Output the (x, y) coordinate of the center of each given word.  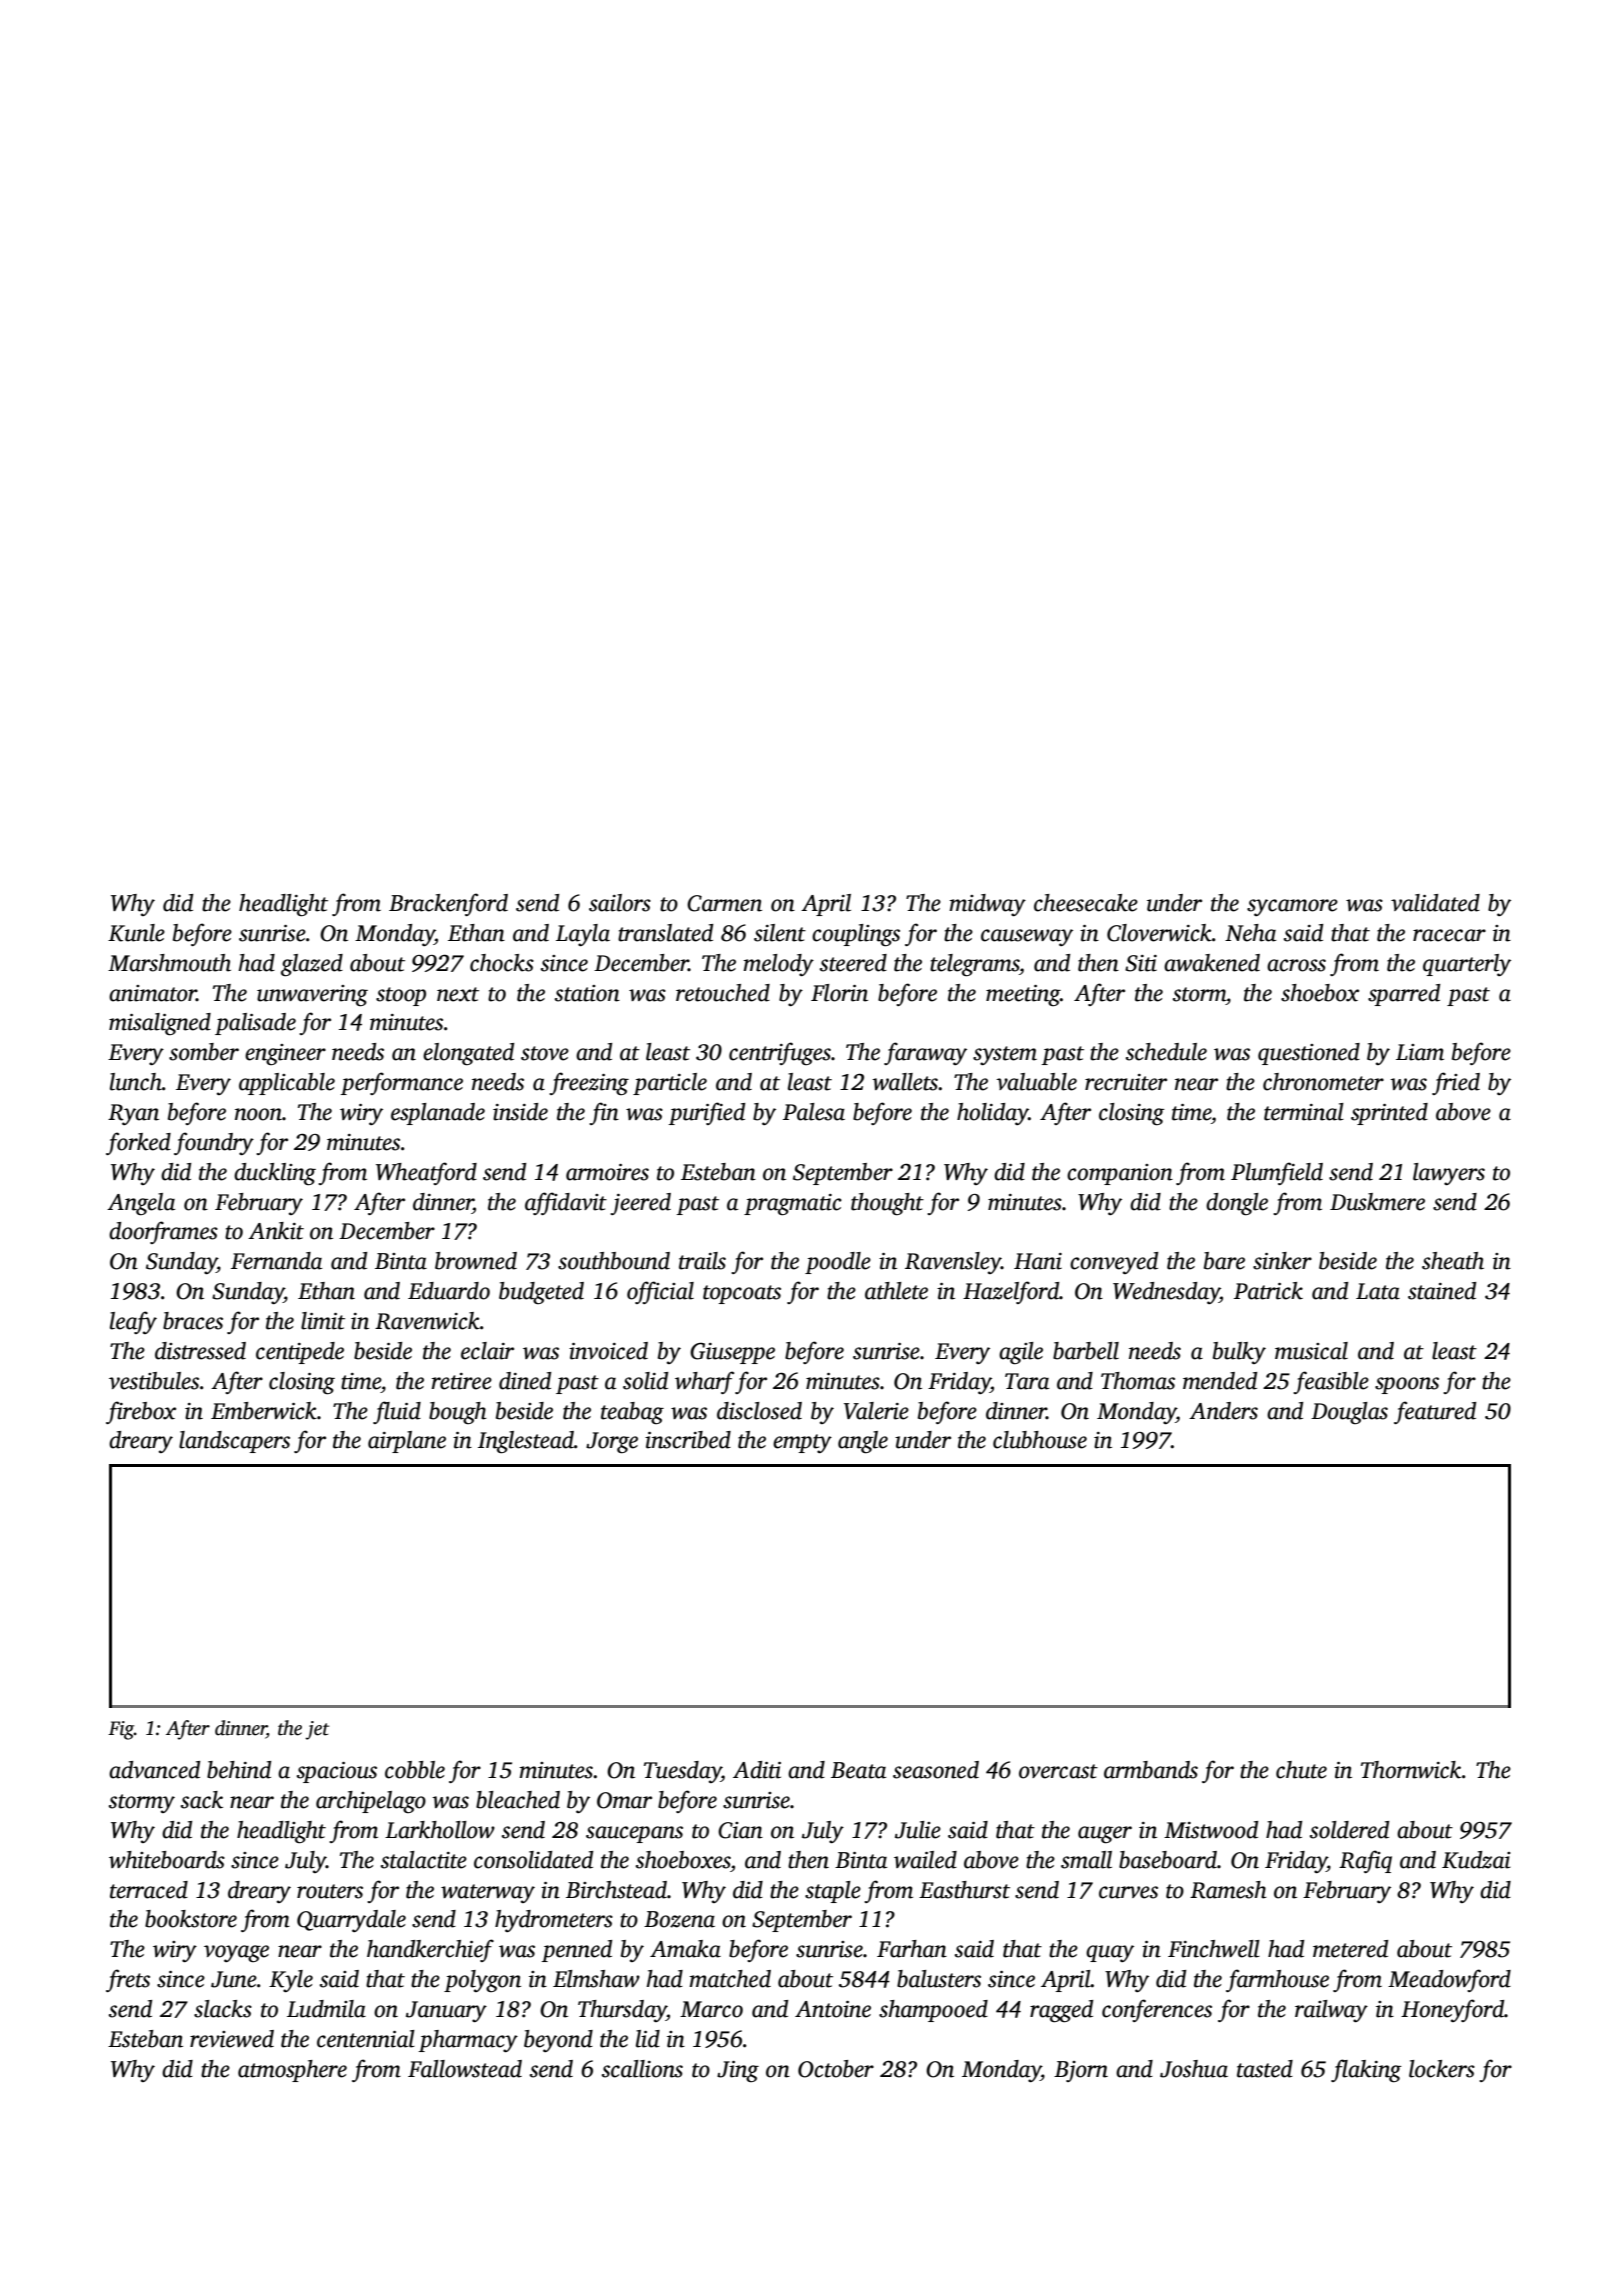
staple (833, 1892)
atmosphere (292, 2071)
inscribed (688, 1440)
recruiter (1126, 1082)
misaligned (160, 1024)
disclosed (759, 1411)
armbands (1151, 1770)
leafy (133, 1322)
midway (988, 905)
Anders (1223, 1411)
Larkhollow (440, 1830)
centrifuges (780, 1053)
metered (1350, 1949)
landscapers (234, 1442)
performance (402, 1083)
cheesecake (1086, 903)
